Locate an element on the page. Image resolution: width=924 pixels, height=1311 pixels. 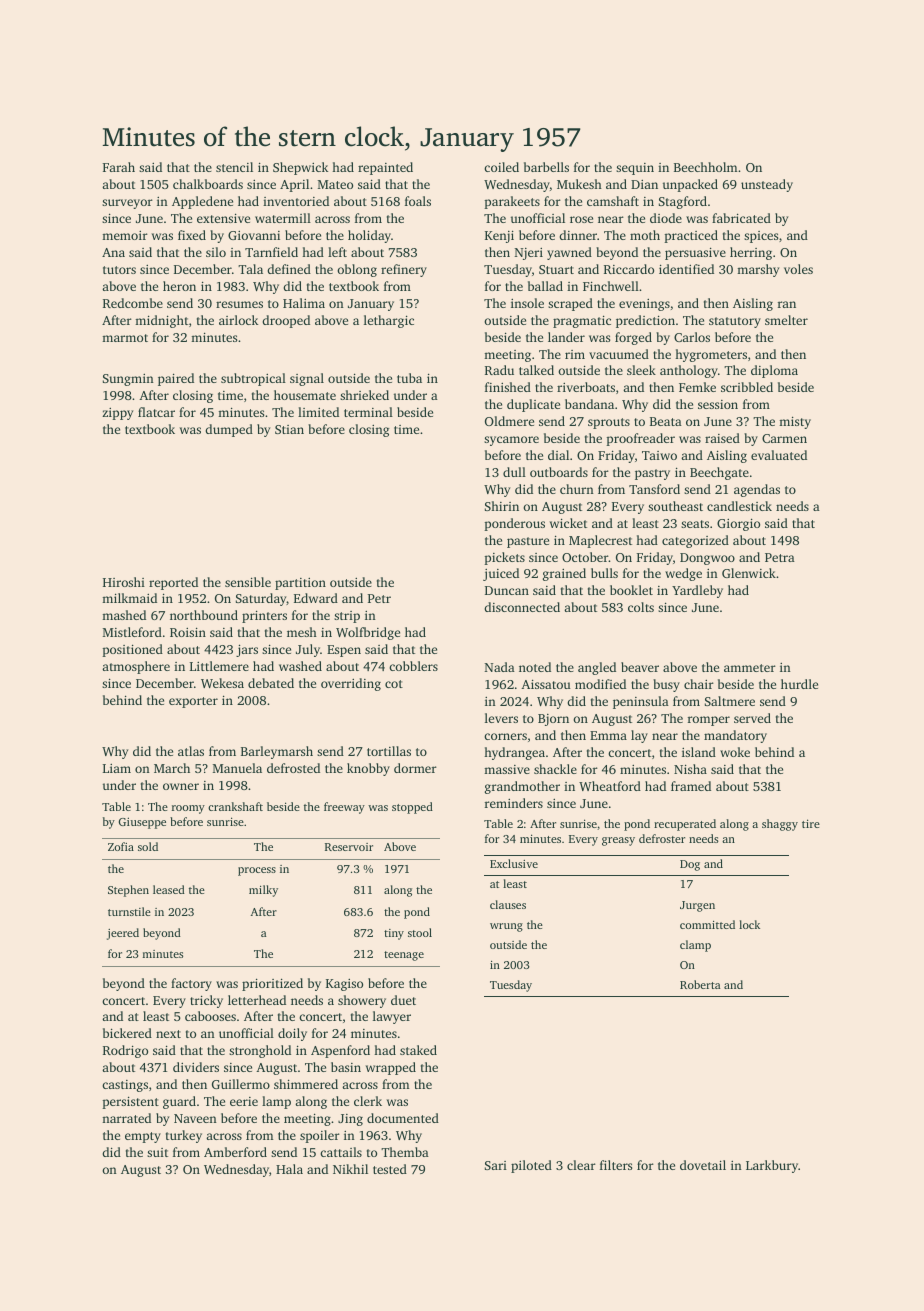
milkmaid is located at coordinates (129, 598).
